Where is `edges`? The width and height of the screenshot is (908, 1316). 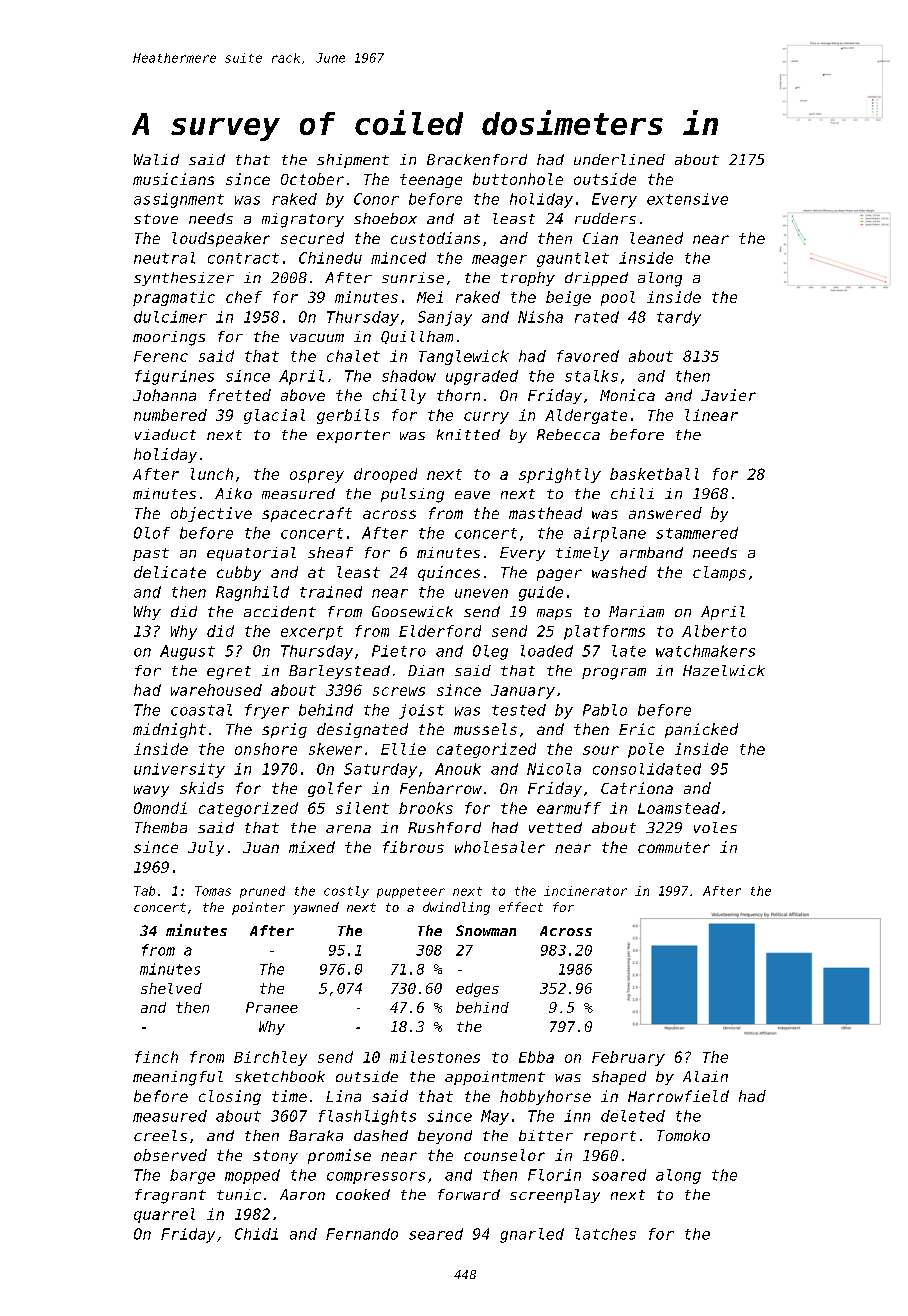 edges is located at coordinates (477, 990).
